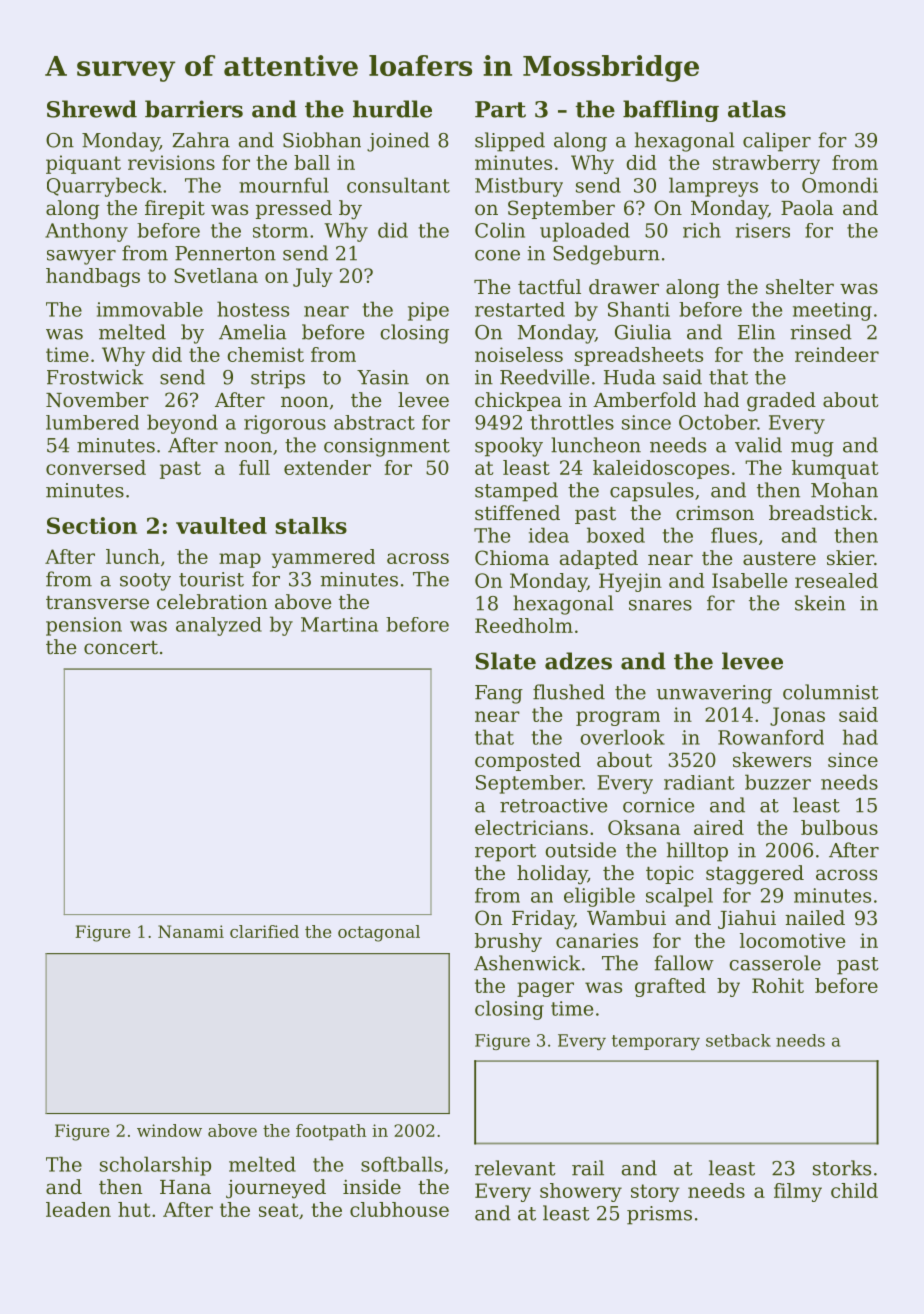 Image resolution: width=924 pixels, height=1314 pixels. What do you see at coordinates (839, 827) in the page?
I see `bulbous` at bounding box center [839, 827].
